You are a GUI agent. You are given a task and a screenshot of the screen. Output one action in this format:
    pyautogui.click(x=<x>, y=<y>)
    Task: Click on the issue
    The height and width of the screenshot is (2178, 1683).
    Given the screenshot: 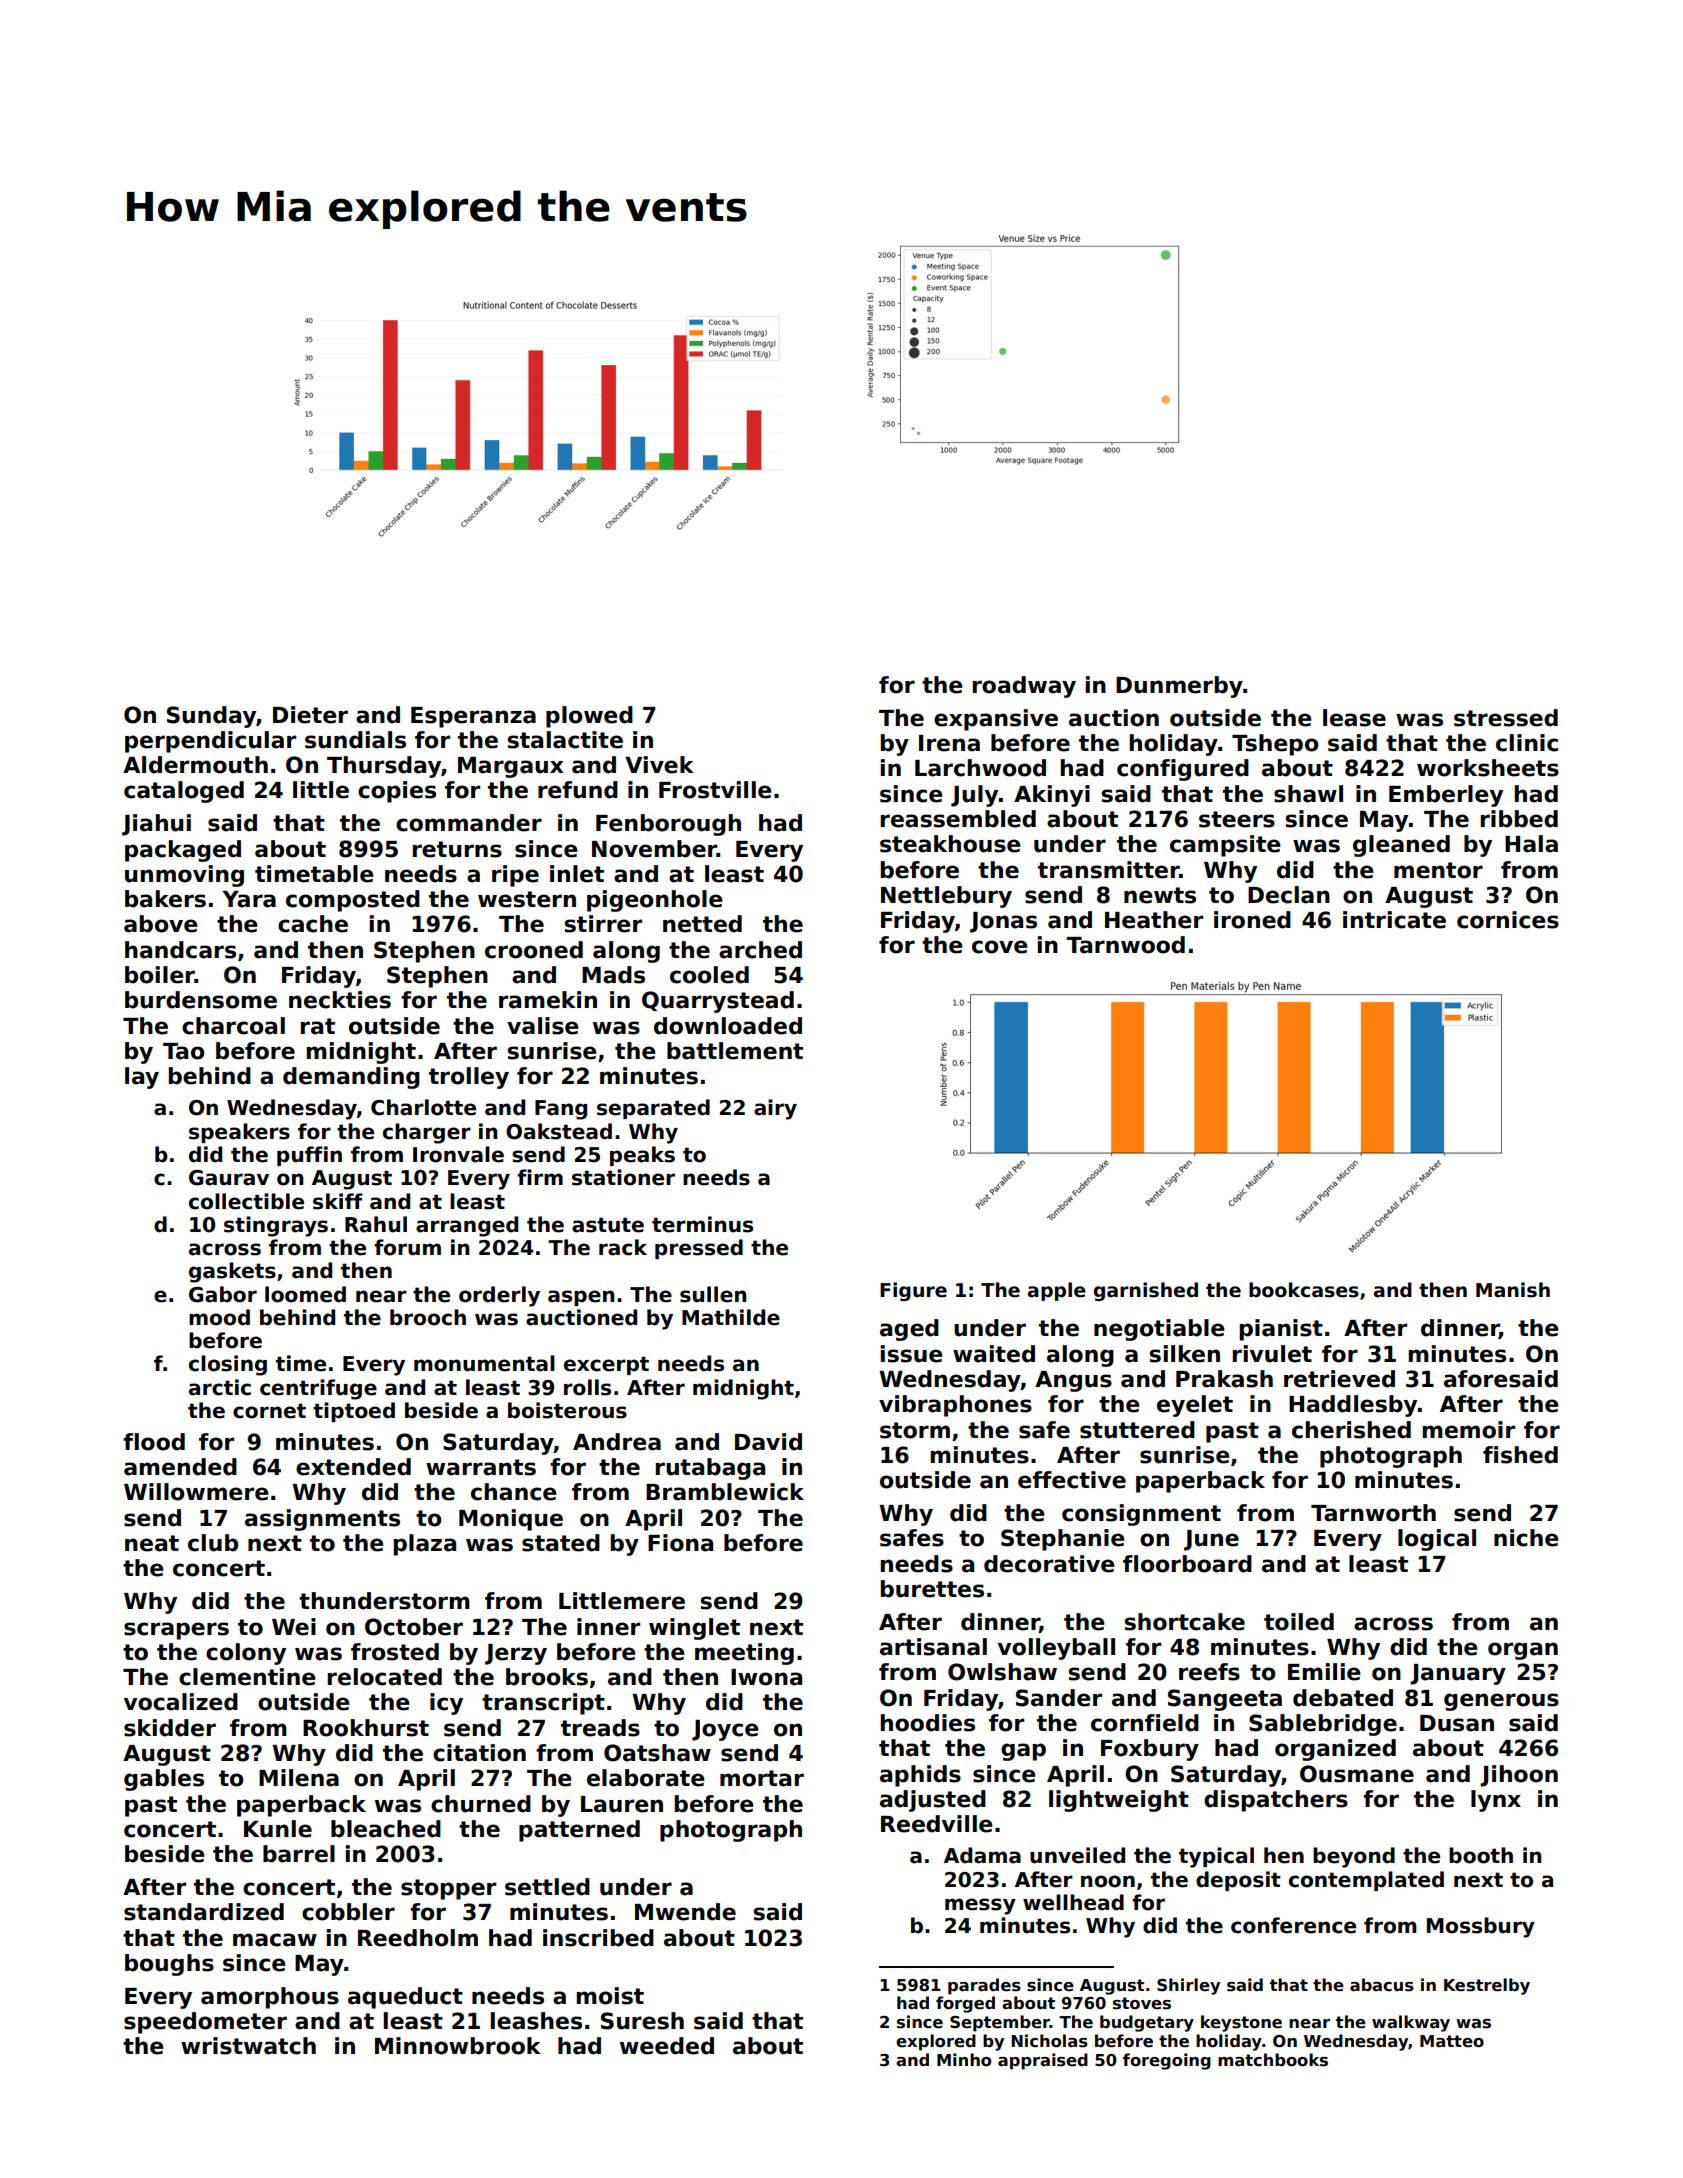 What is the action you would take?
    pyautogui.click(x=912, y=1354)
